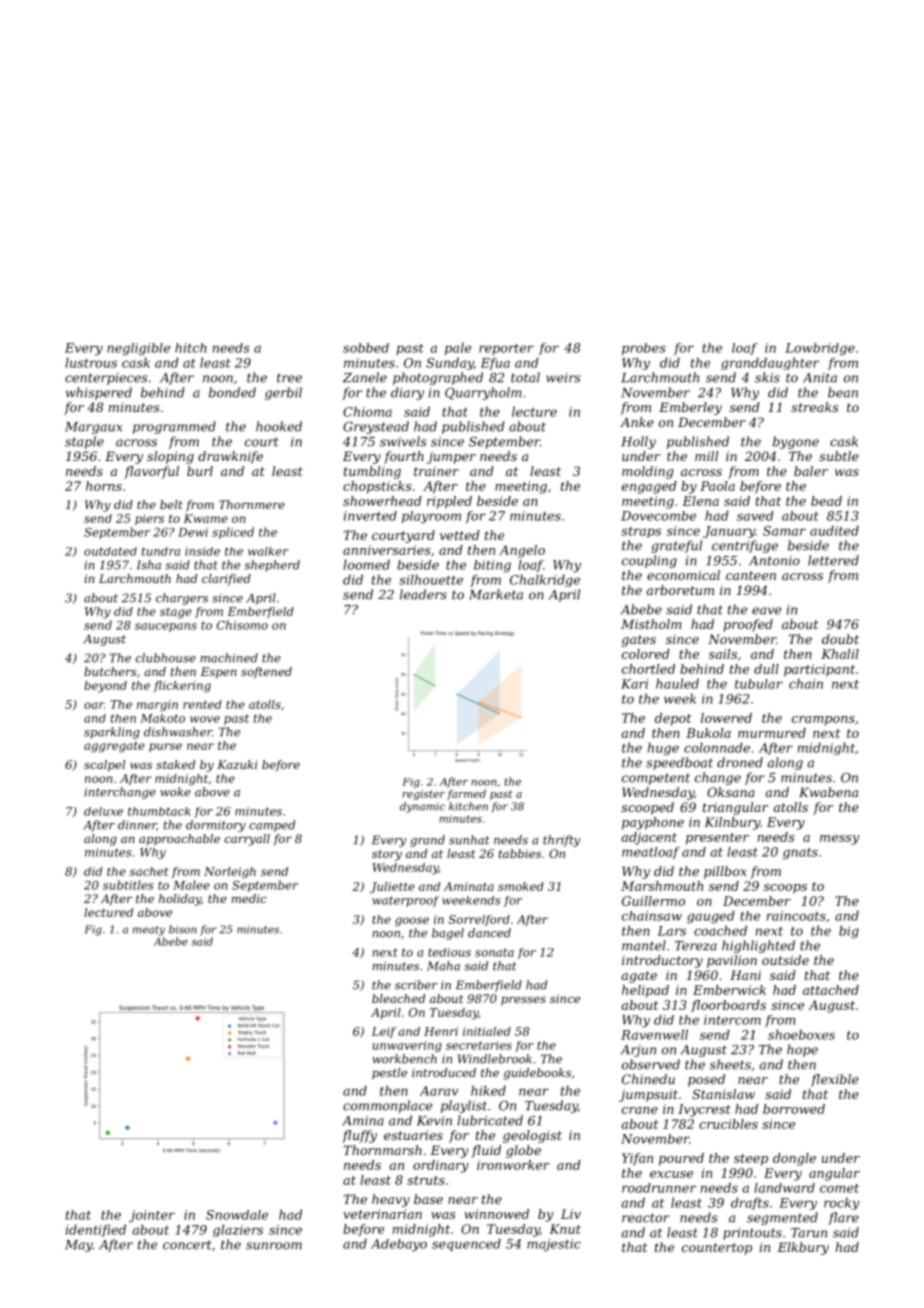 The image size is (924, 1308). I want to click on identified, so click(96, 1231).
